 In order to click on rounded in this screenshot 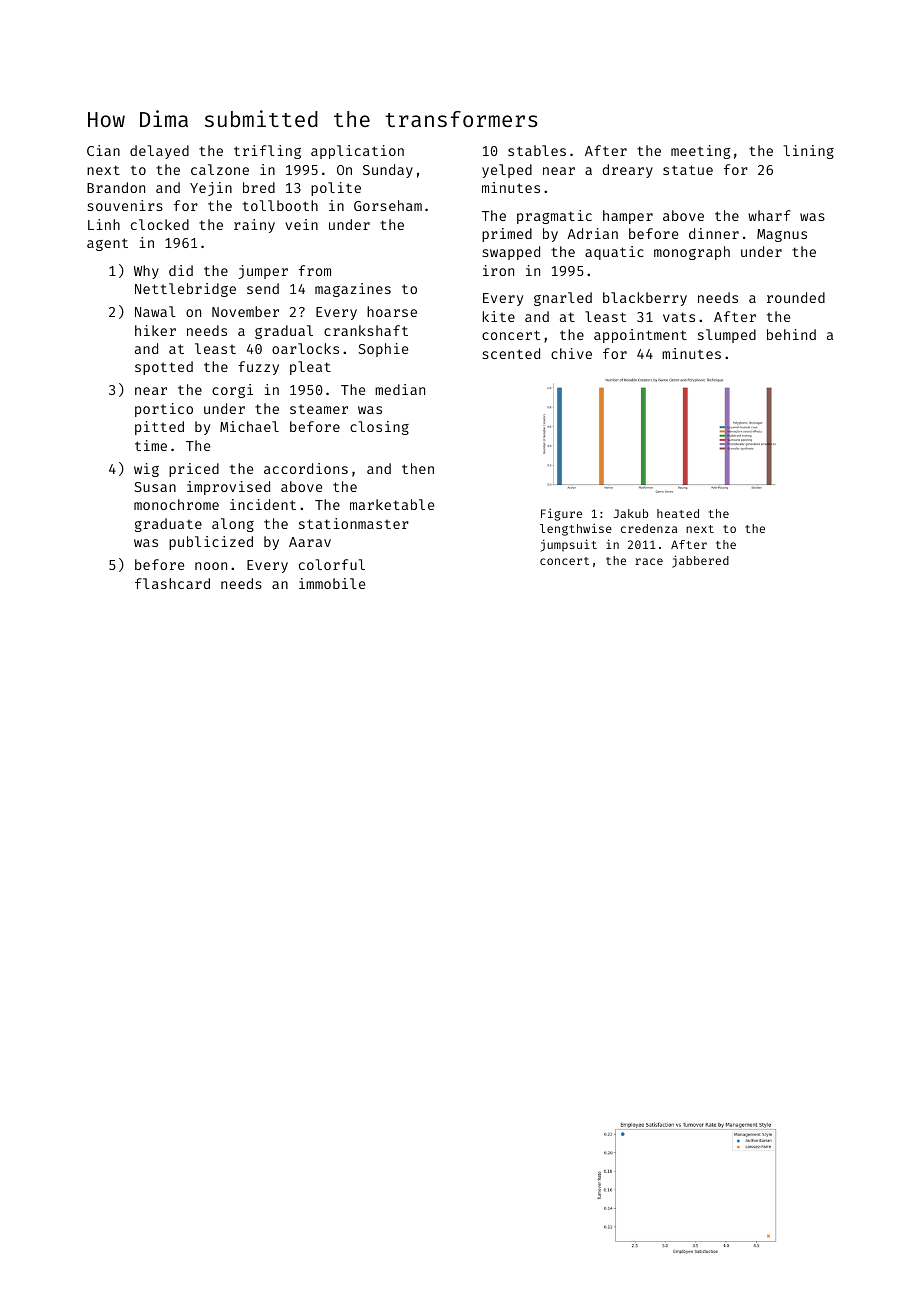, I will do `click(796, 297)`.
